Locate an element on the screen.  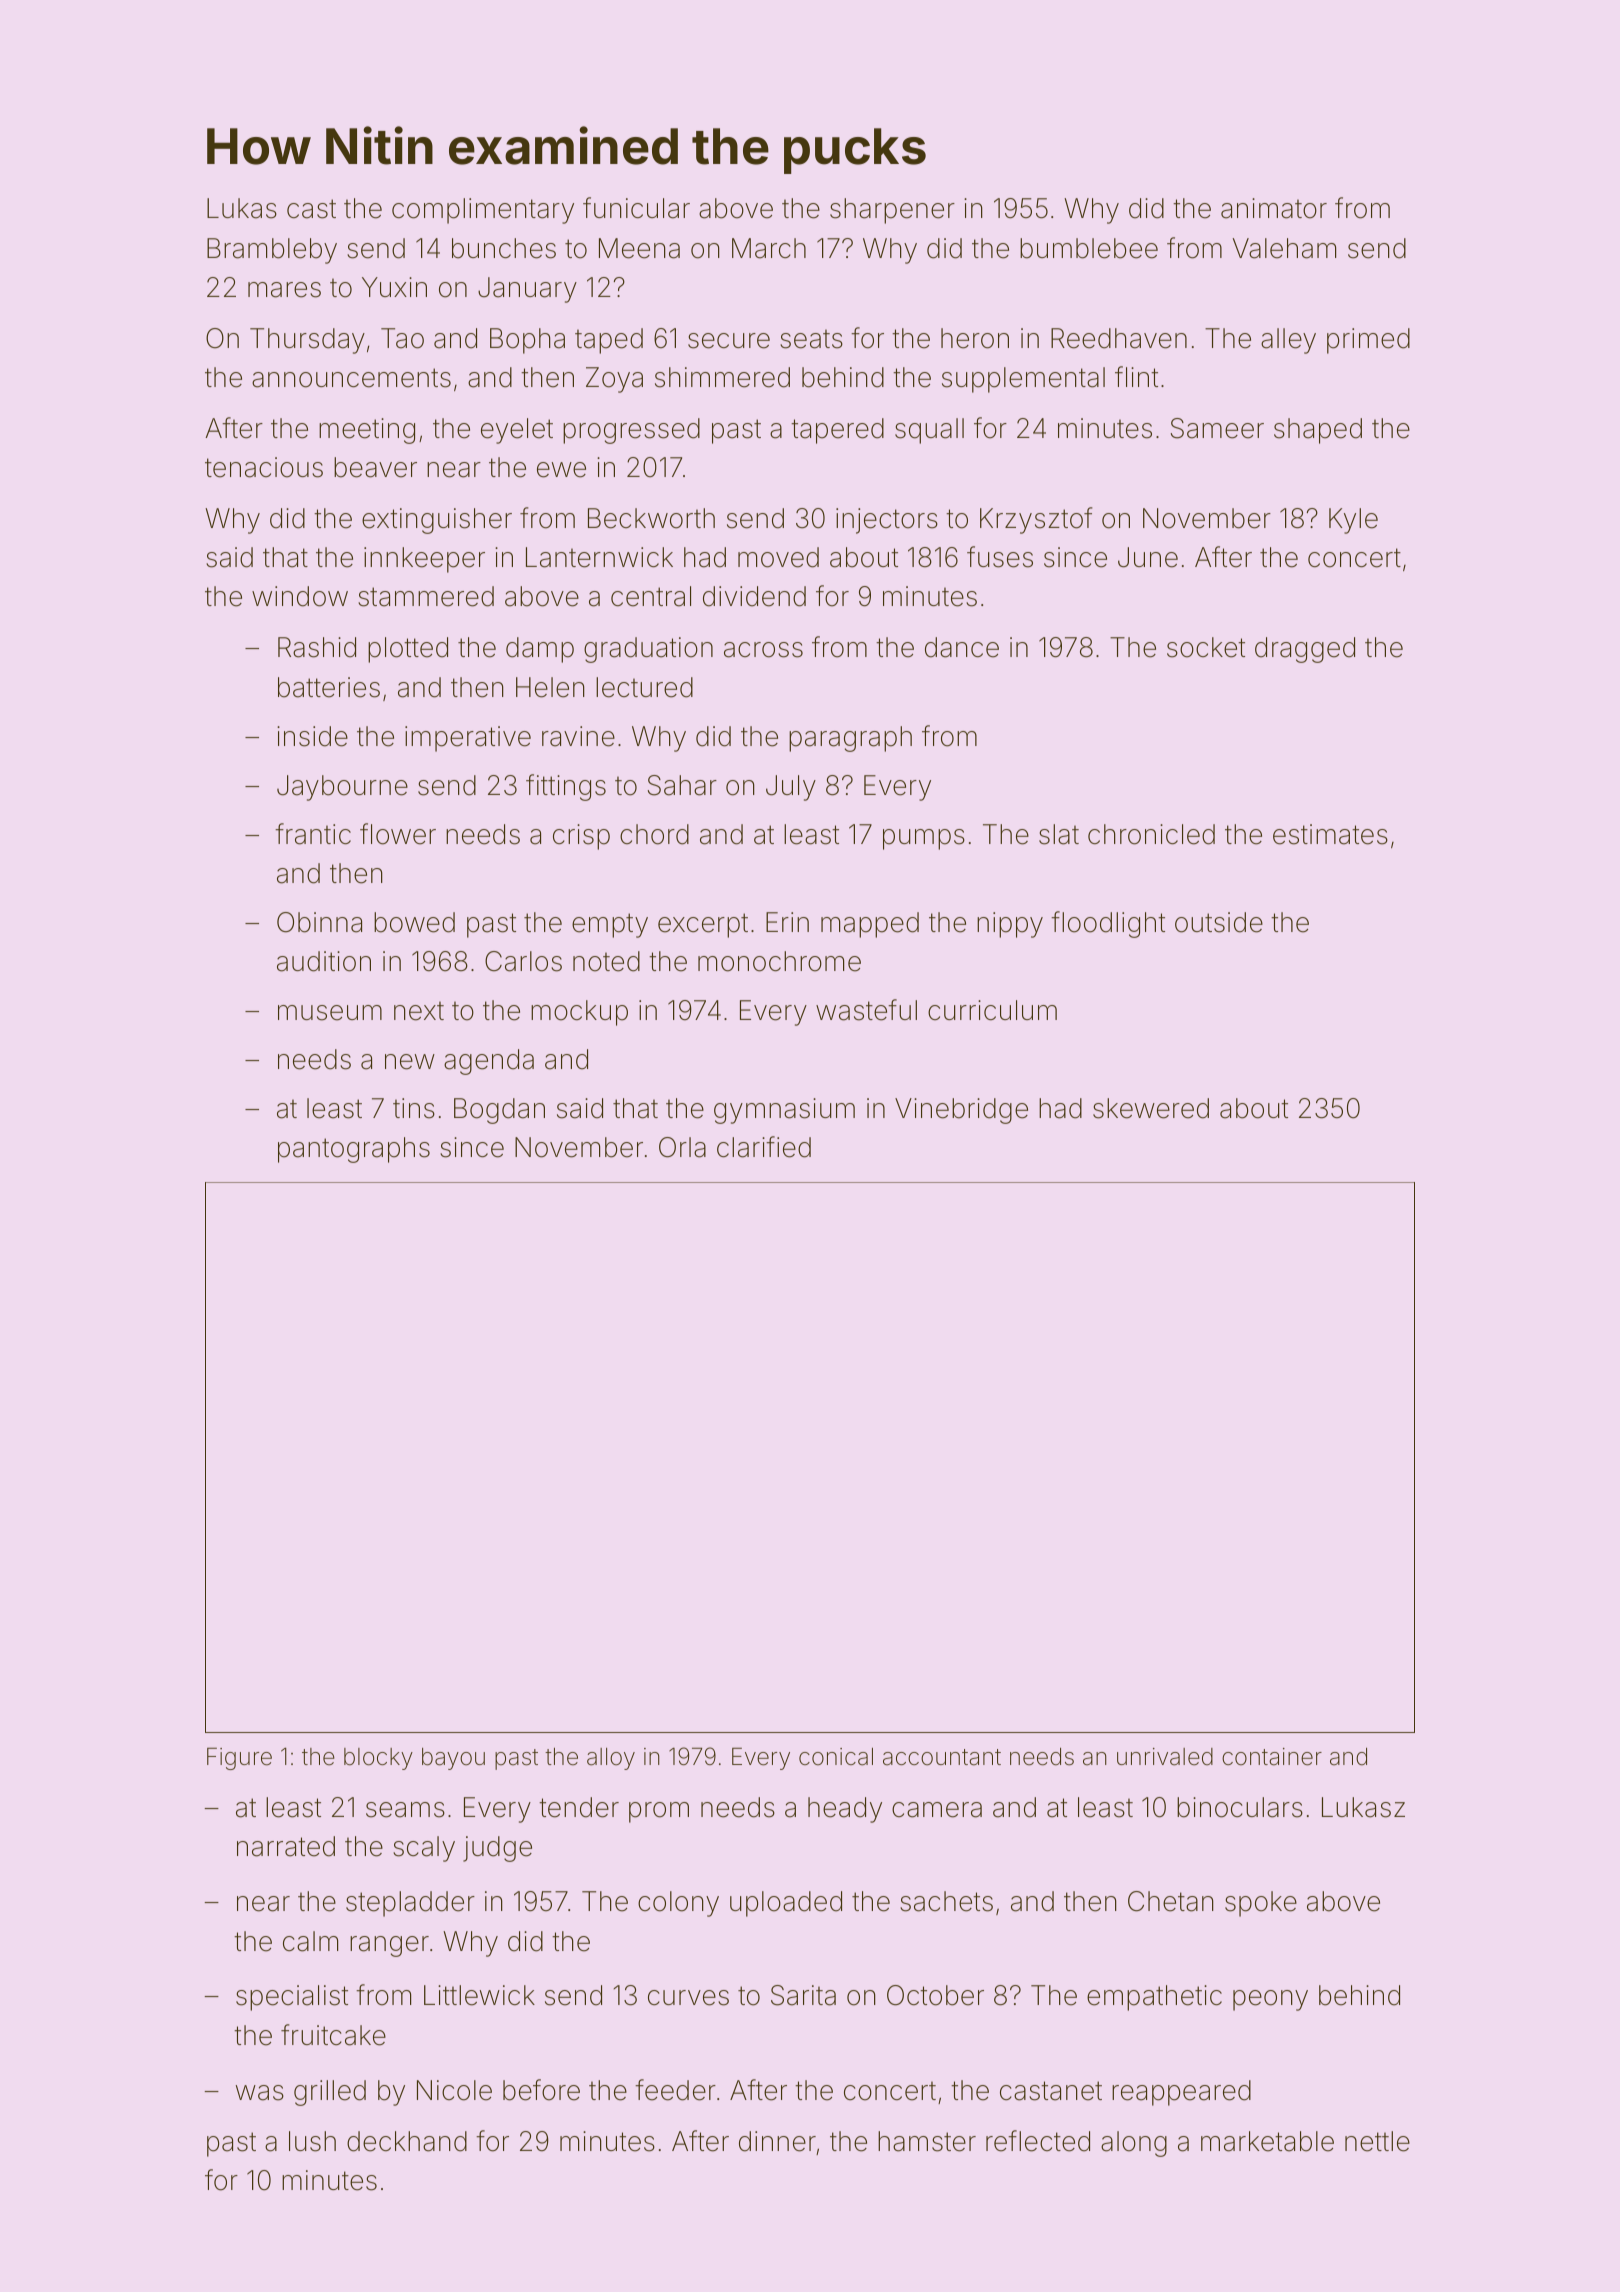
conical is located at coordinates (836, 1757).
